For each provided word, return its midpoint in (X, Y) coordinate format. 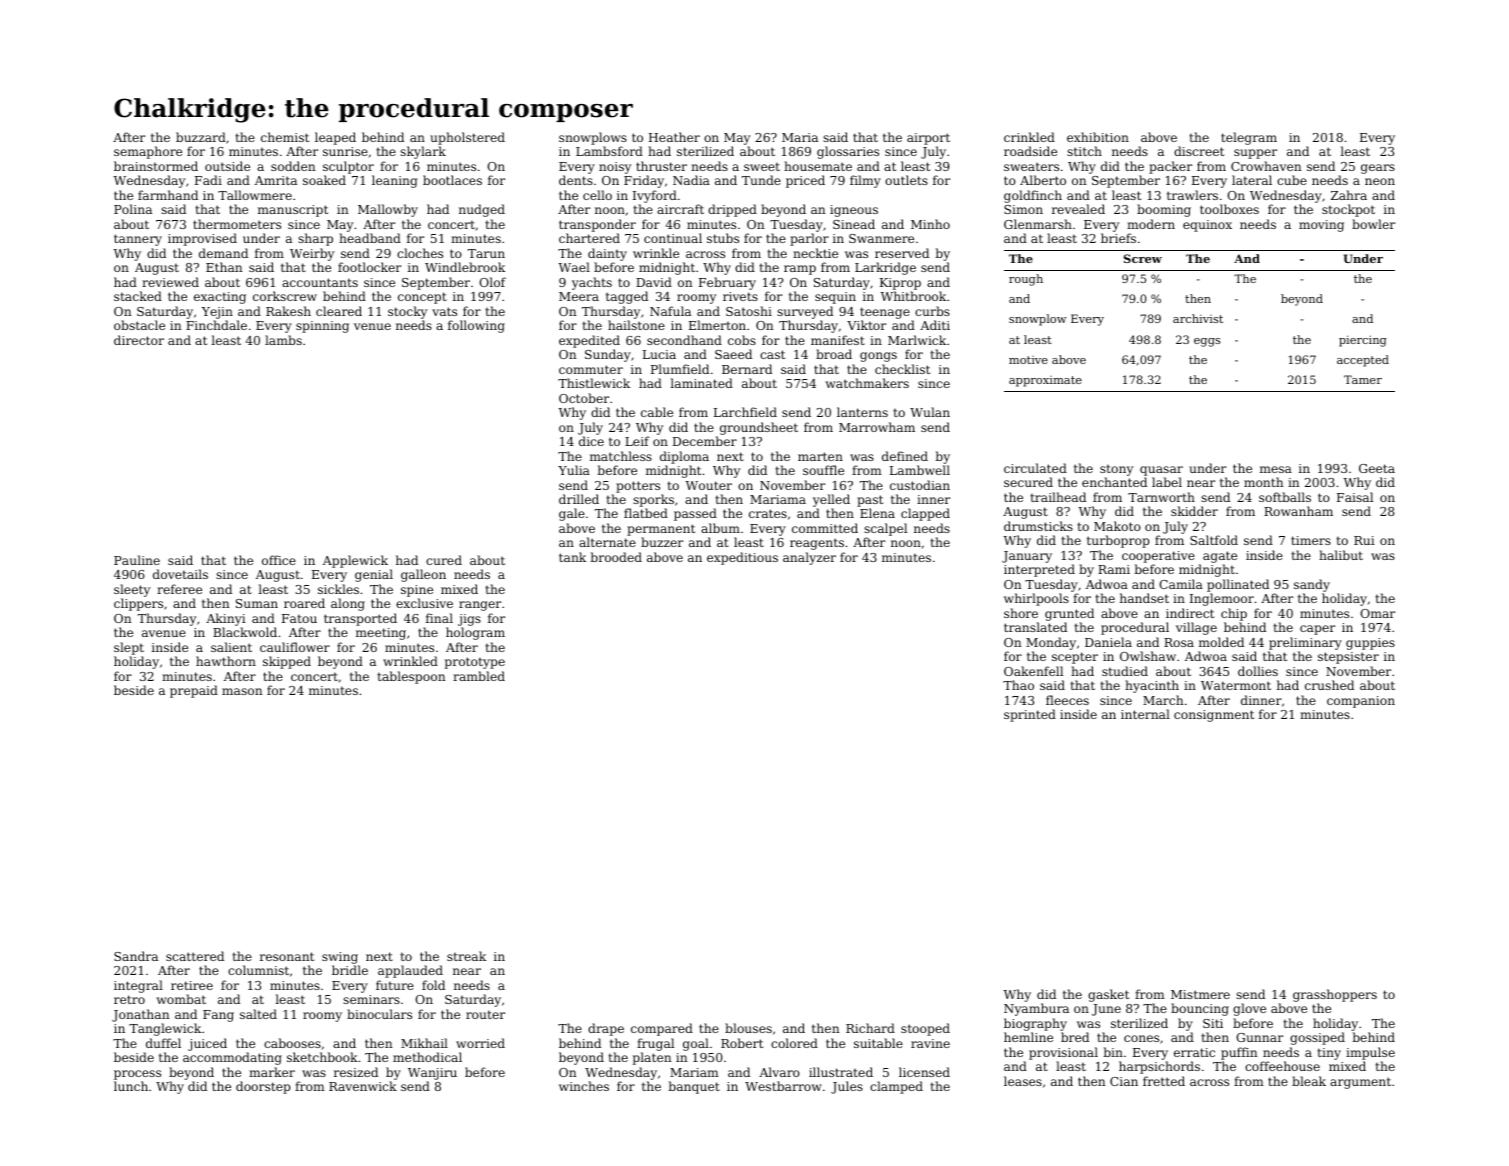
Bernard (747, 369)
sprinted (1030, 715)
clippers (138, 604)
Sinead (854, 224)
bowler (1373, 224)
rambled (479, 676)
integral (138, 986)
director (139, 340)
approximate (1045, 381)
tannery (138, 240)
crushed (1329, 685)
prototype (475, 663)
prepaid (194, 691)
